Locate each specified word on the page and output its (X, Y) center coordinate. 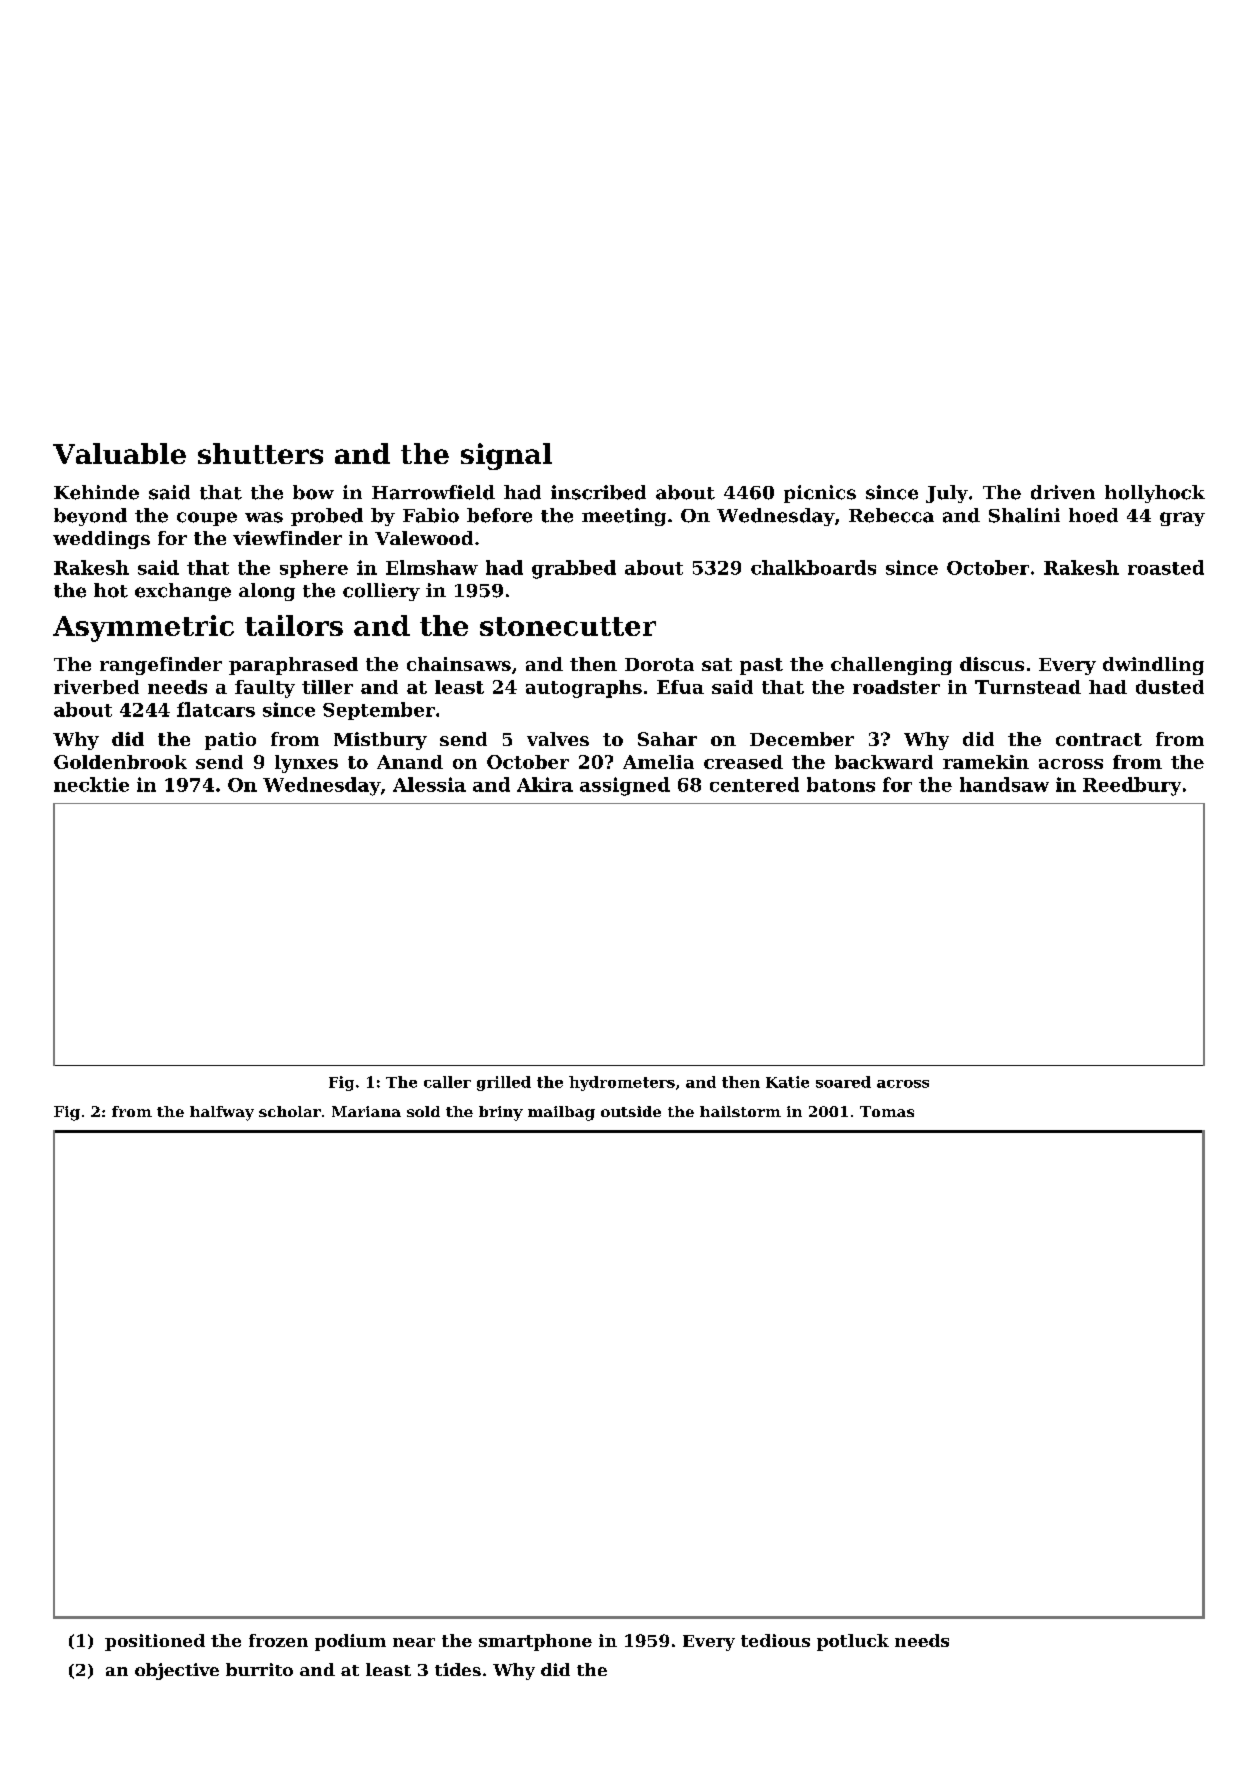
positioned (155, 1642)
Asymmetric (143, 628)
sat (717, 664)
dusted (1170, 687)
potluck (853, 1642)
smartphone (535, 1642)
